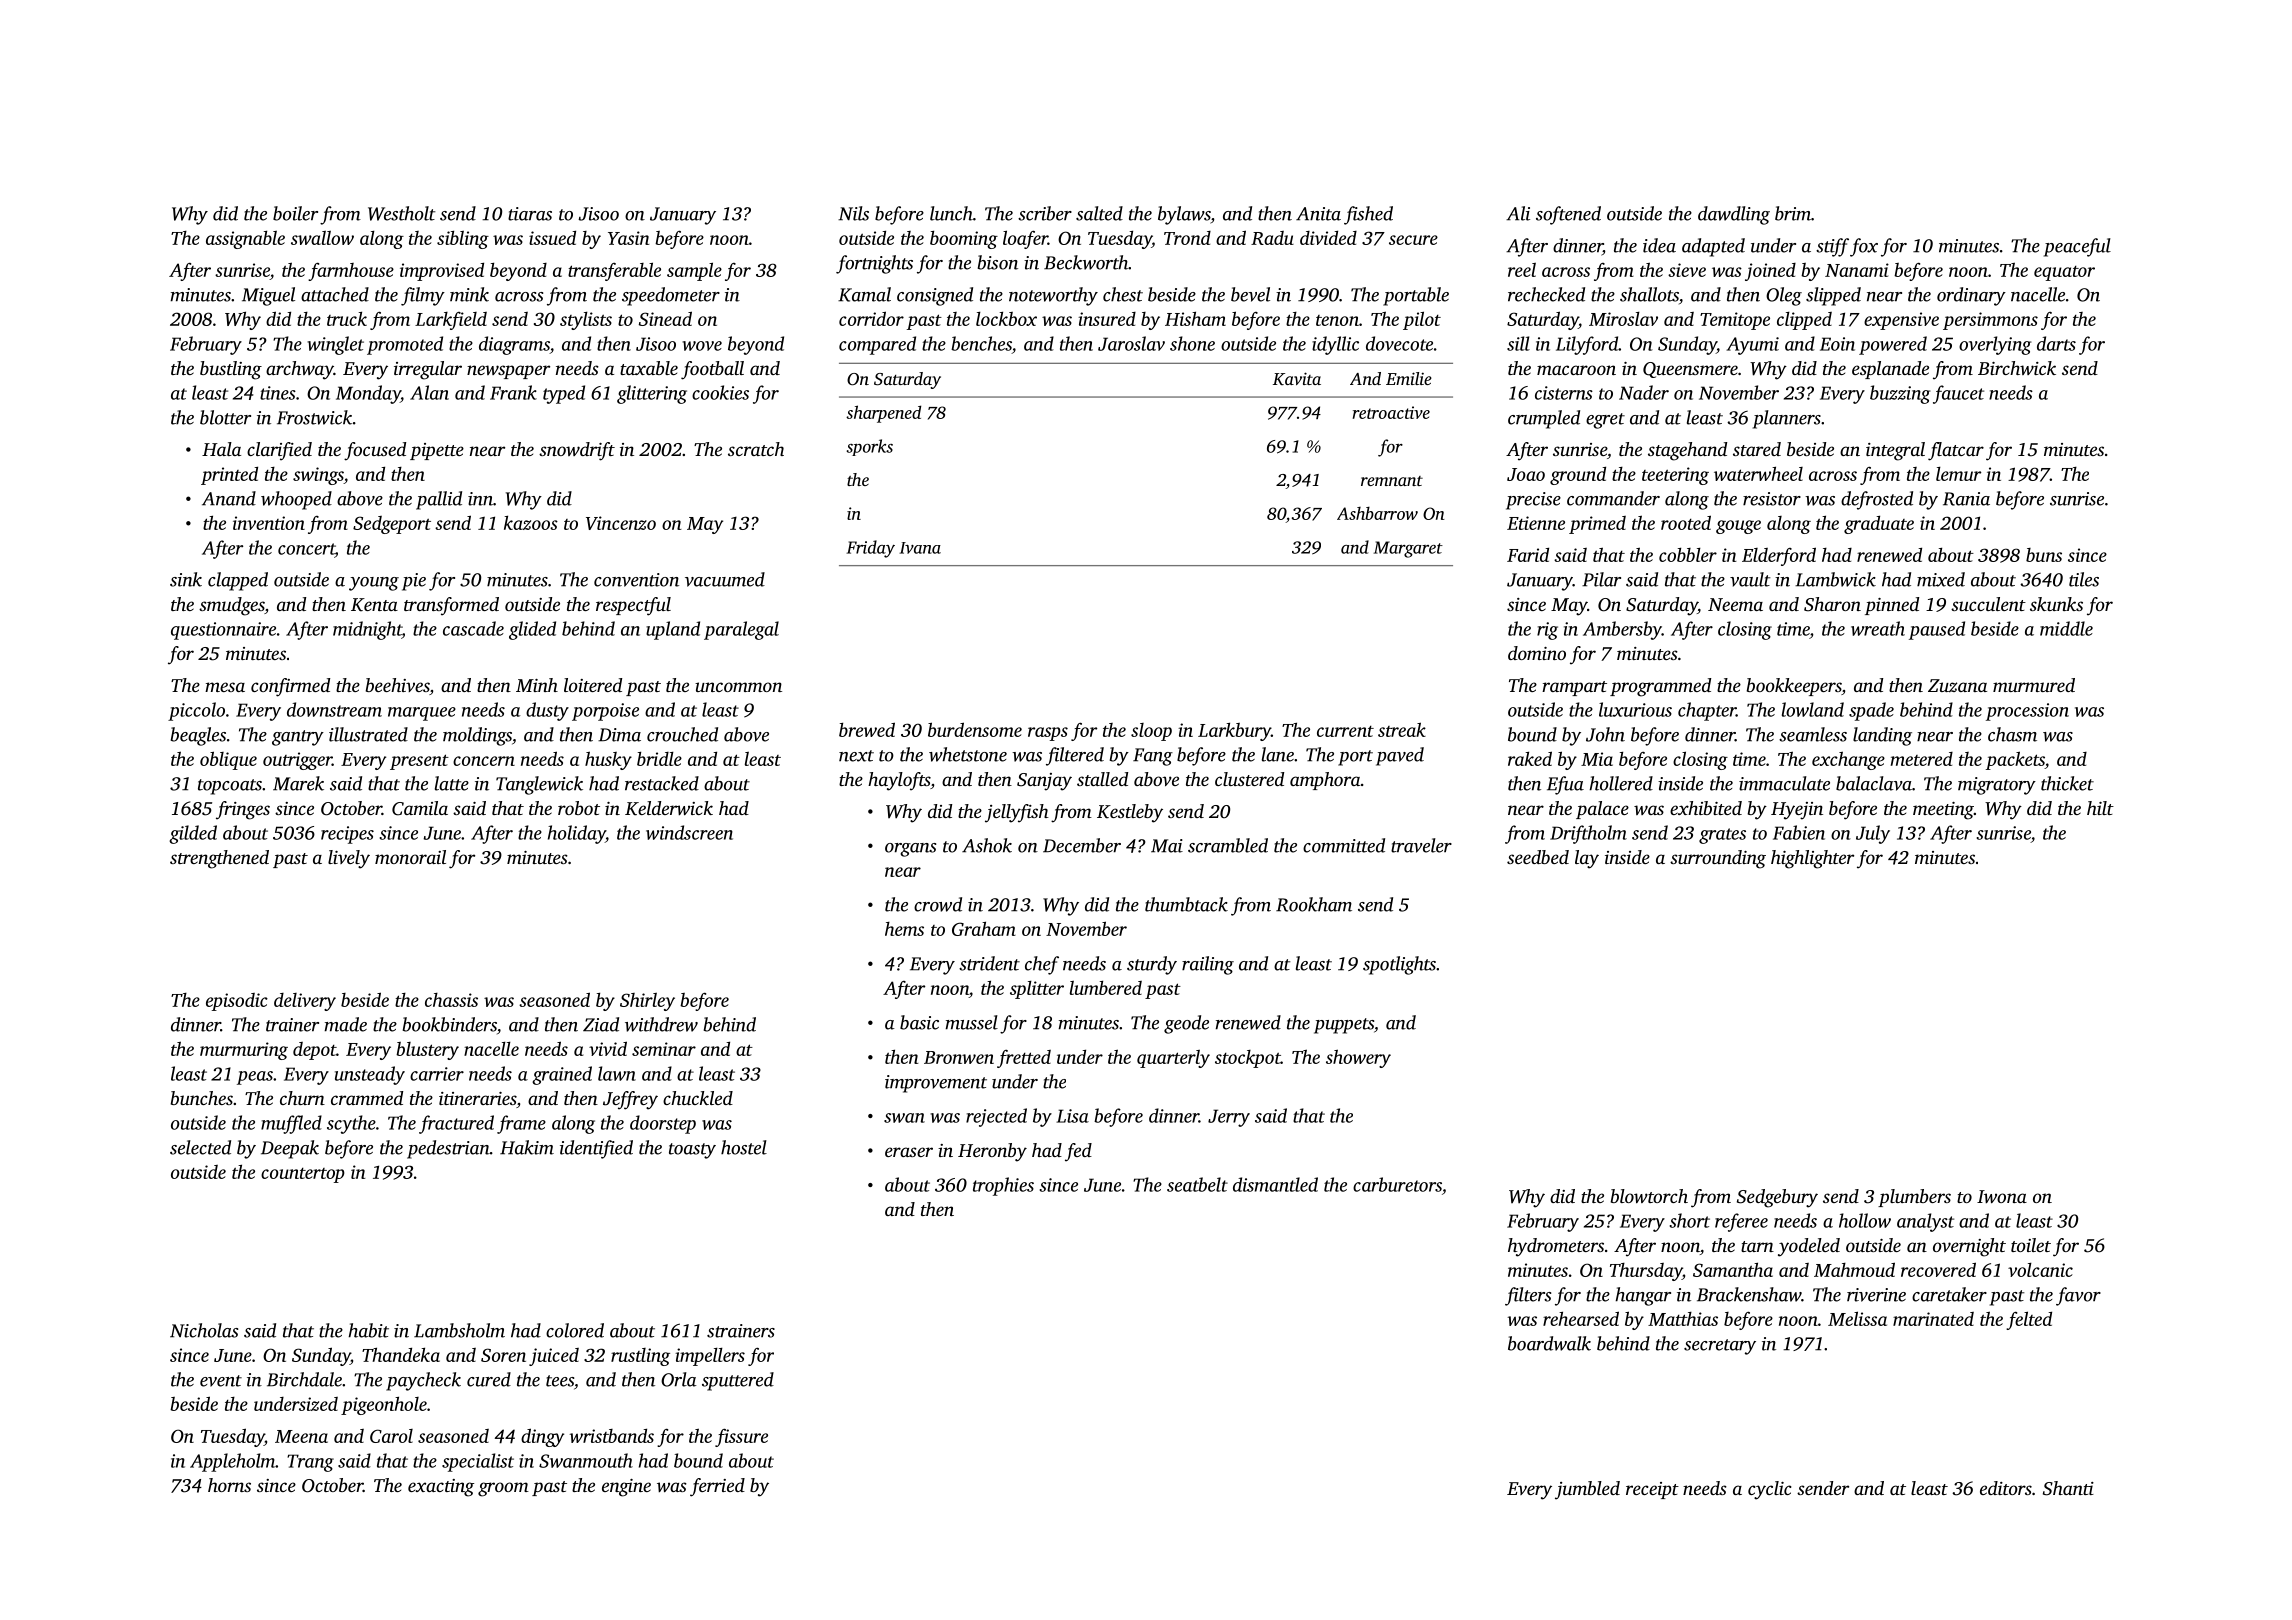 This document has width=2292, height=1620. Describe the element at coordinates (200, 1147) in the document. I see `selected` at that location.
